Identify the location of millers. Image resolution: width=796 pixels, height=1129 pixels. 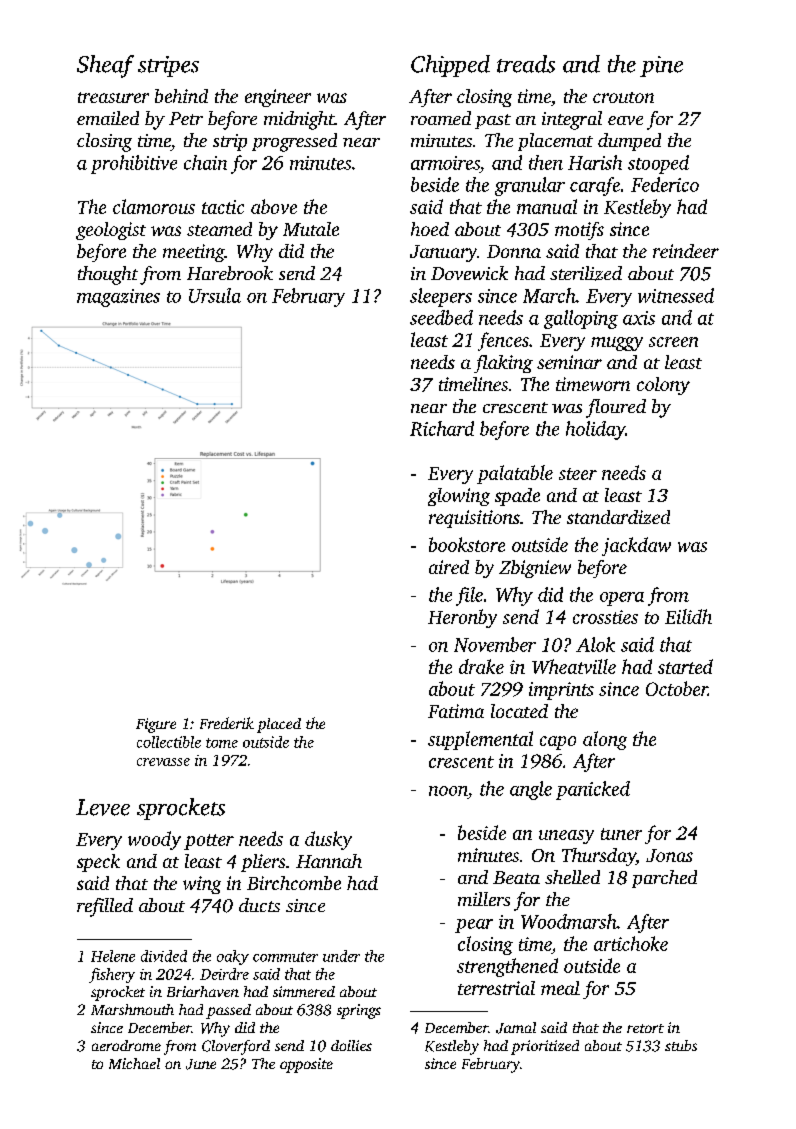
(484, 899).
